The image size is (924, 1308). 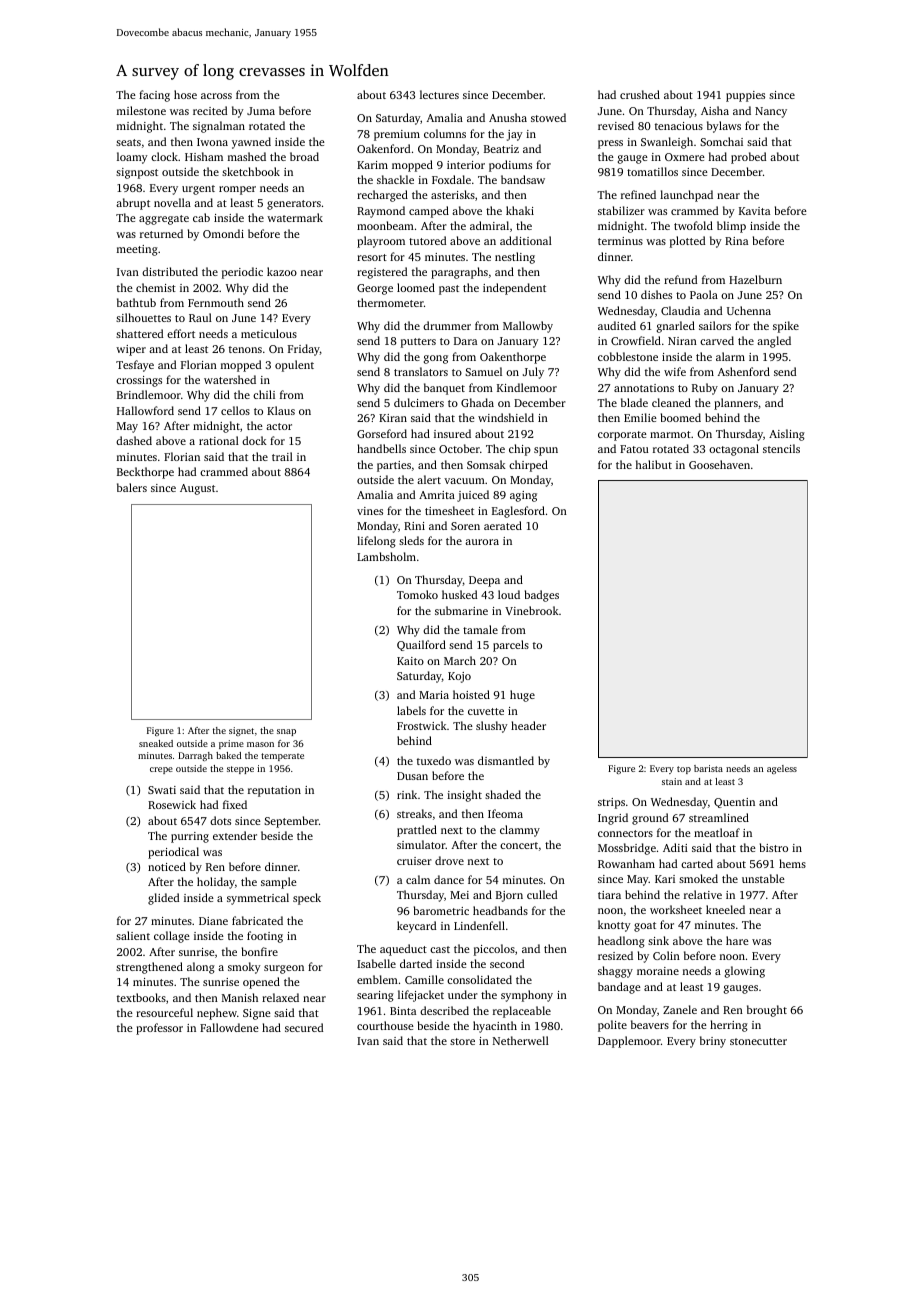 What do you see at coordinates (370, 511) in the screenshot?
I see `vines` at bounding box center [370, 511].
